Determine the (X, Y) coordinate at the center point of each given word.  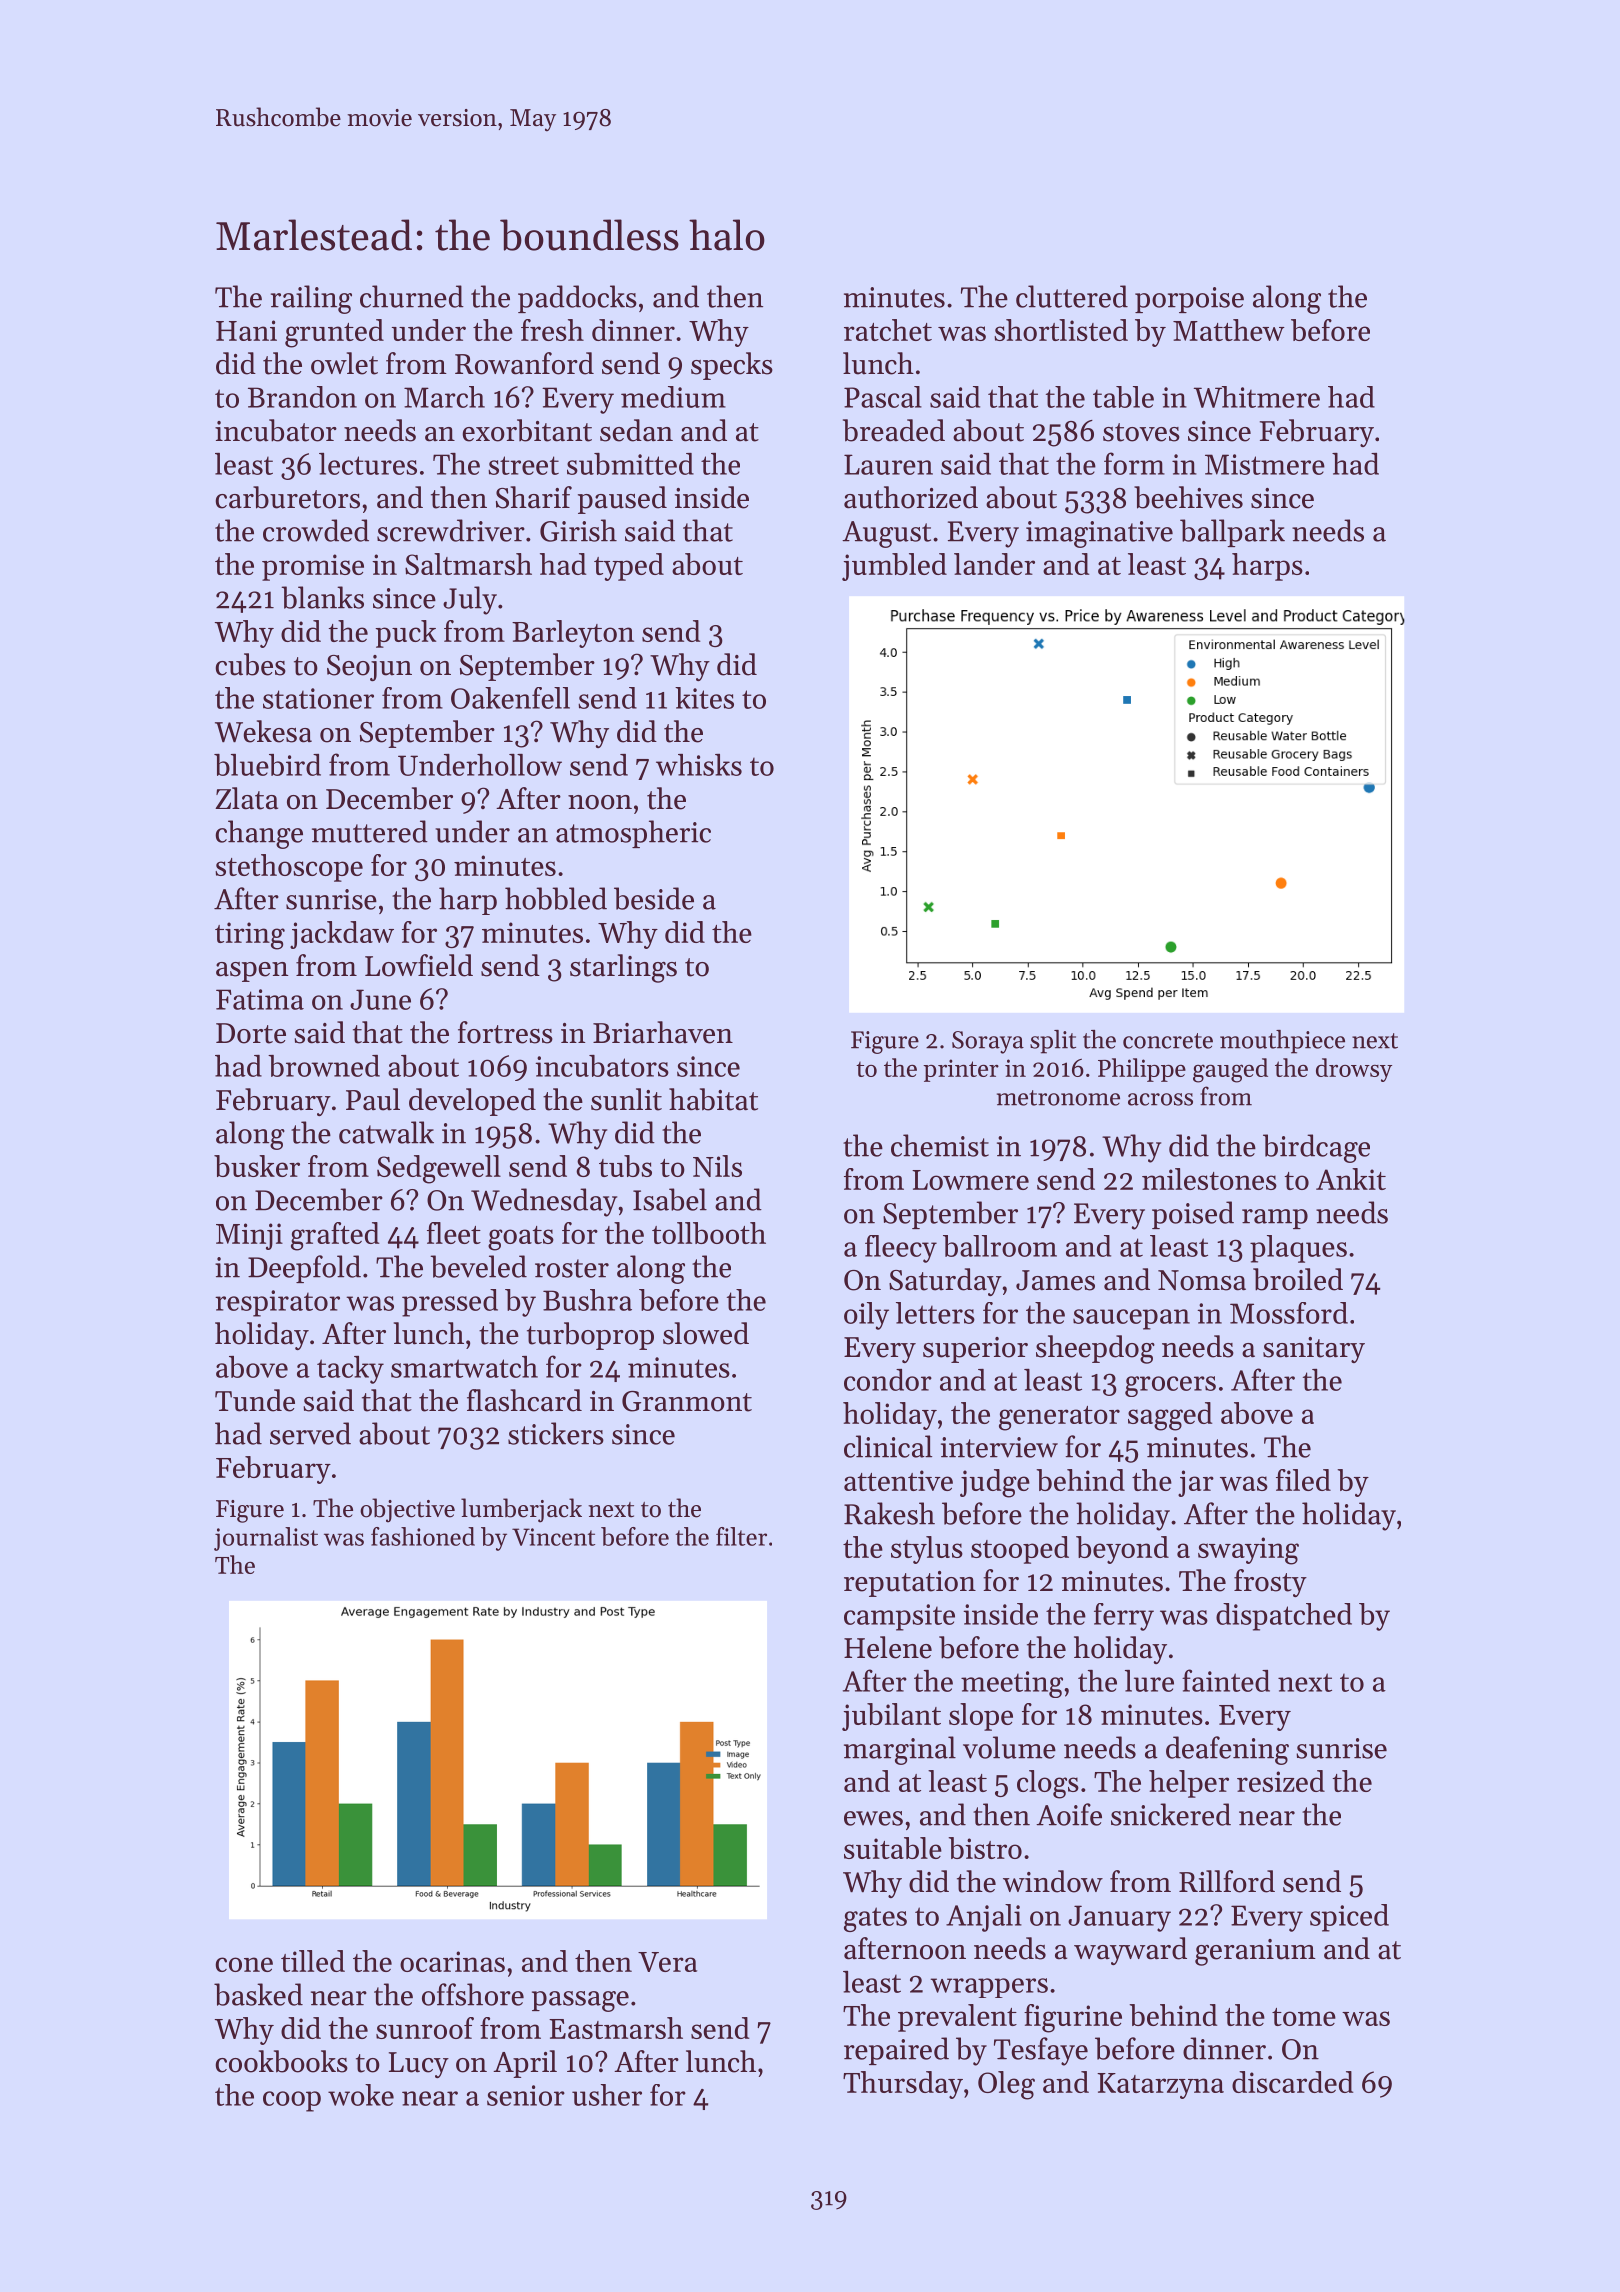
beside (654, 898)
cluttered (1072, 296)
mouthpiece (1282, 1042)
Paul (373, 1099)
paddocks (577, 299)
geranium (1255, 1952)
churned (412, 296)
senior (526, 2095)
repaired (896, 2051)
